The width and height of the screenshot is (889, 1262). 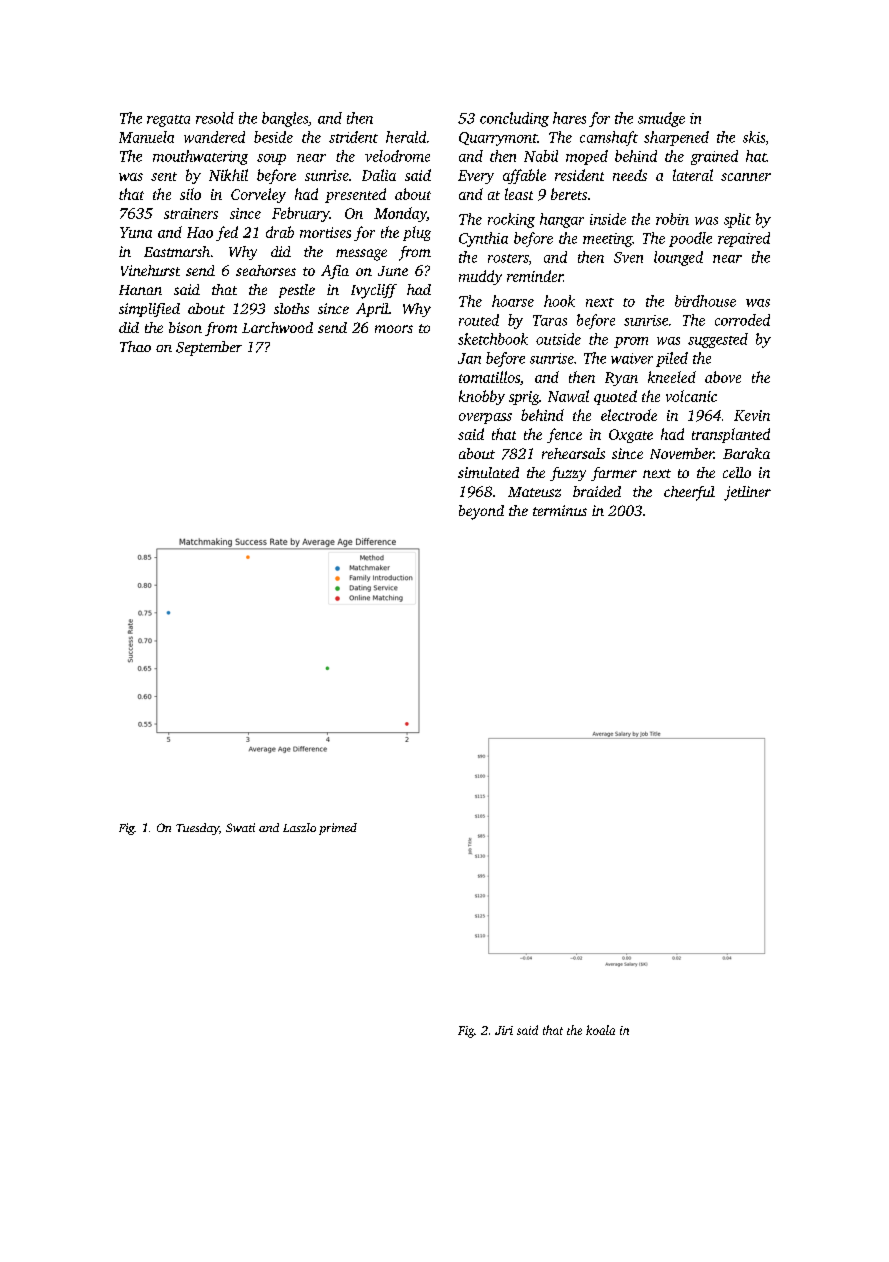 I want to click on electrode, so click(x=629, y=415).
